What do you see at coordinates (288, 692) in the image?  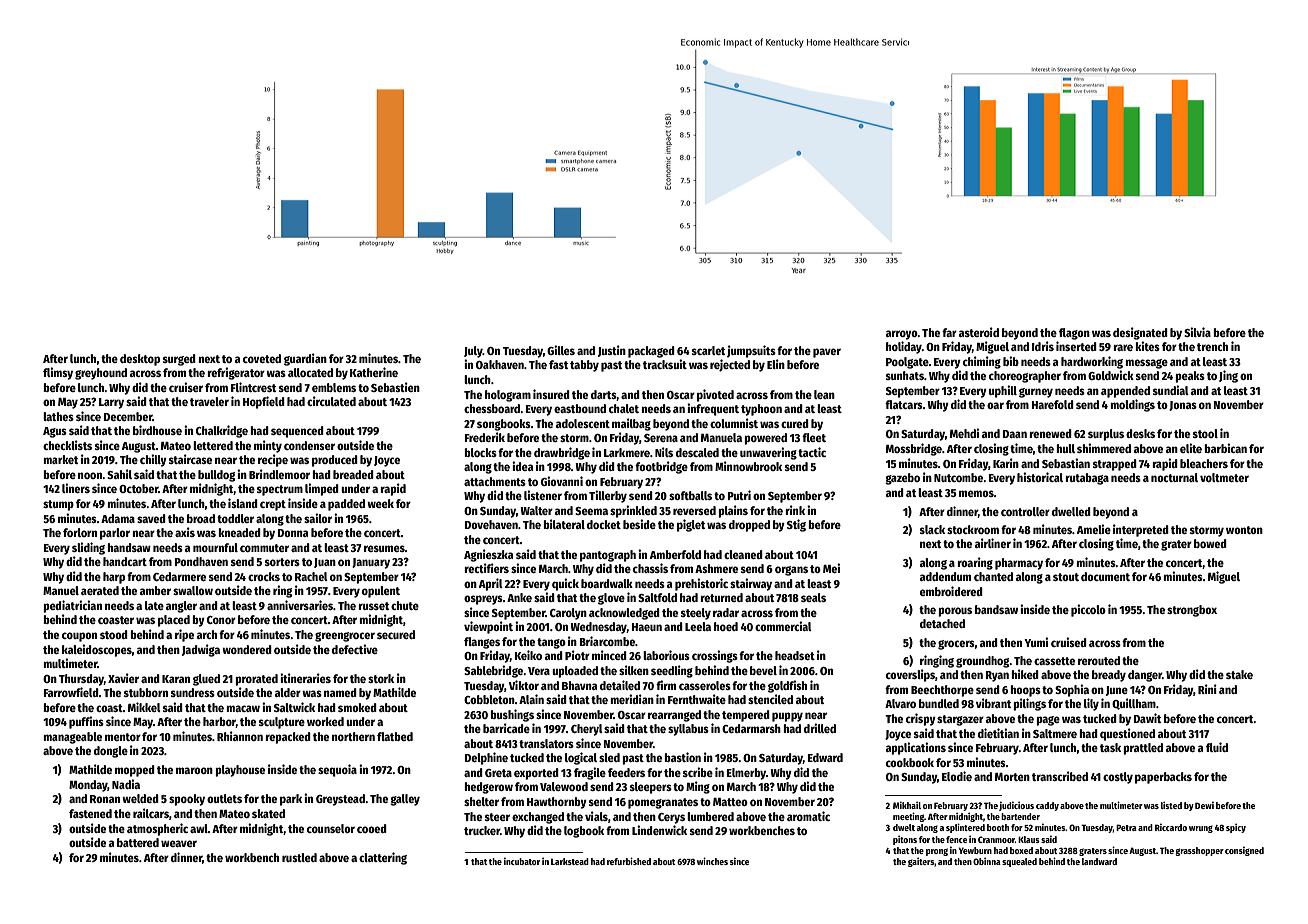 I see `alder` at bounding box center [288, 692].
